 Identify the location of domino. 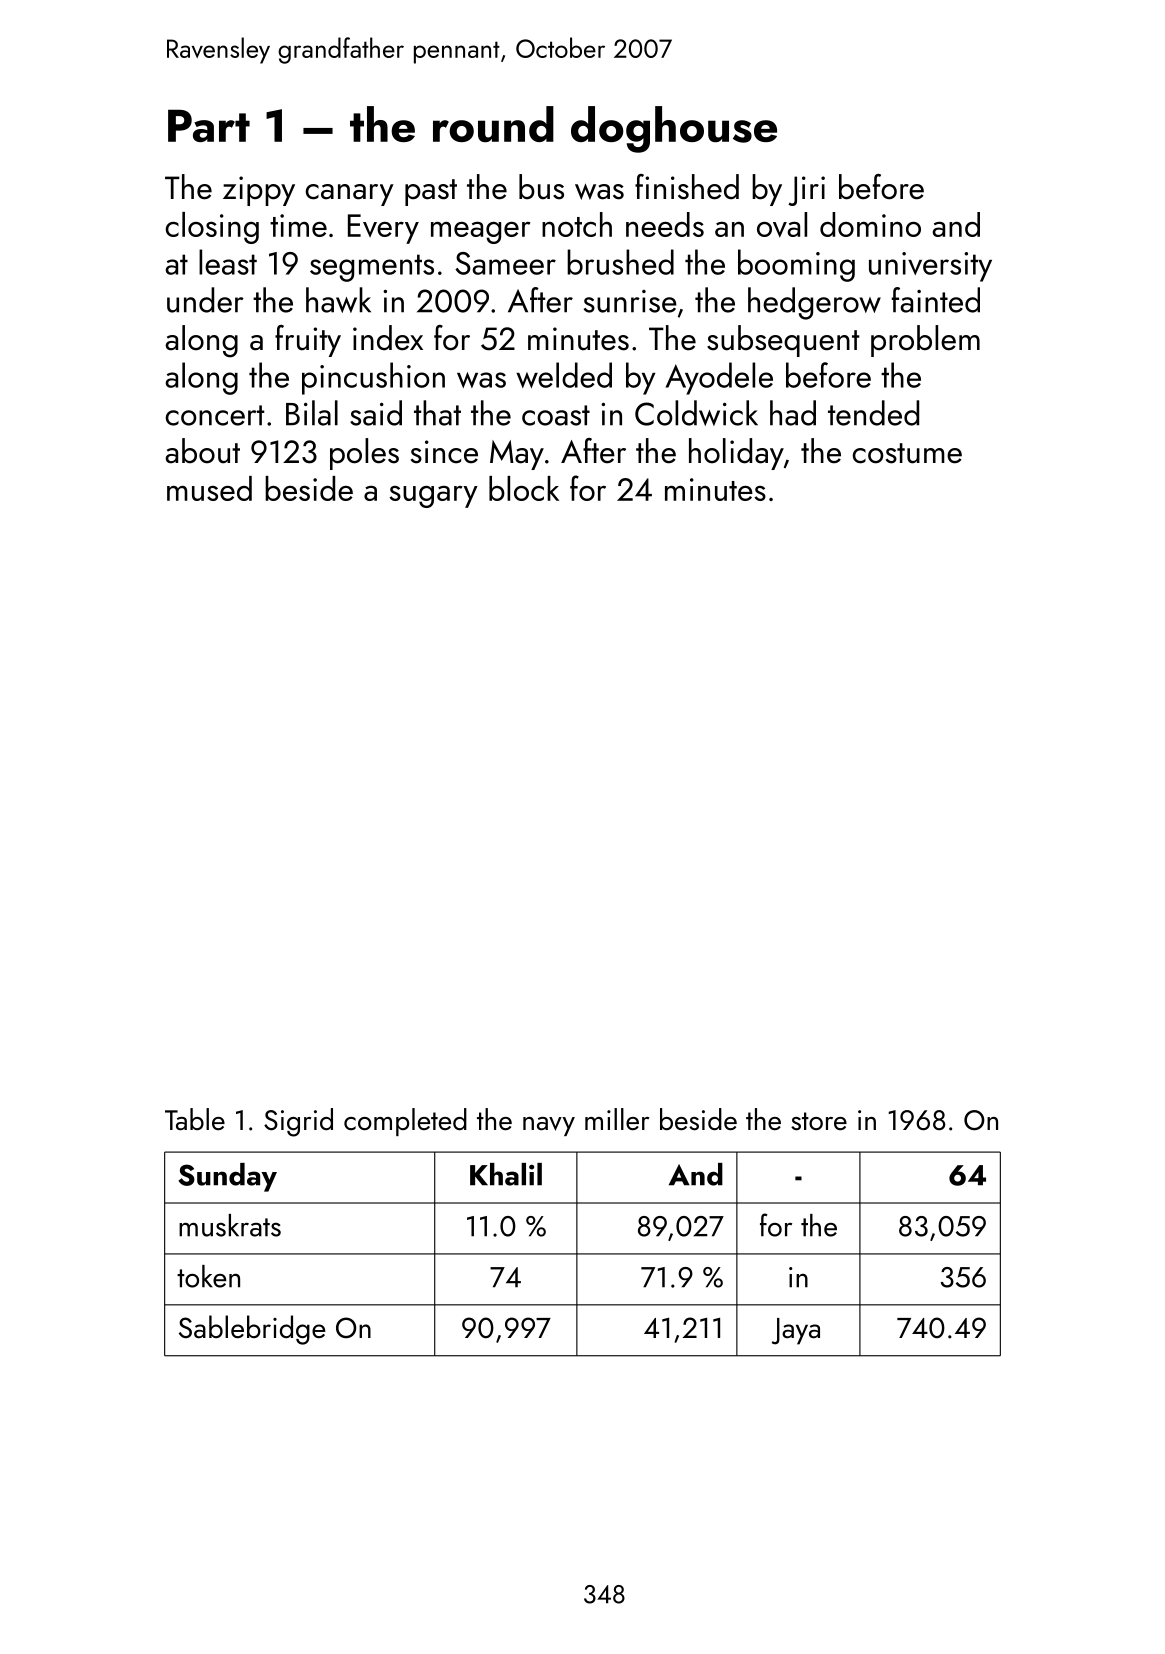
(870, 224).
